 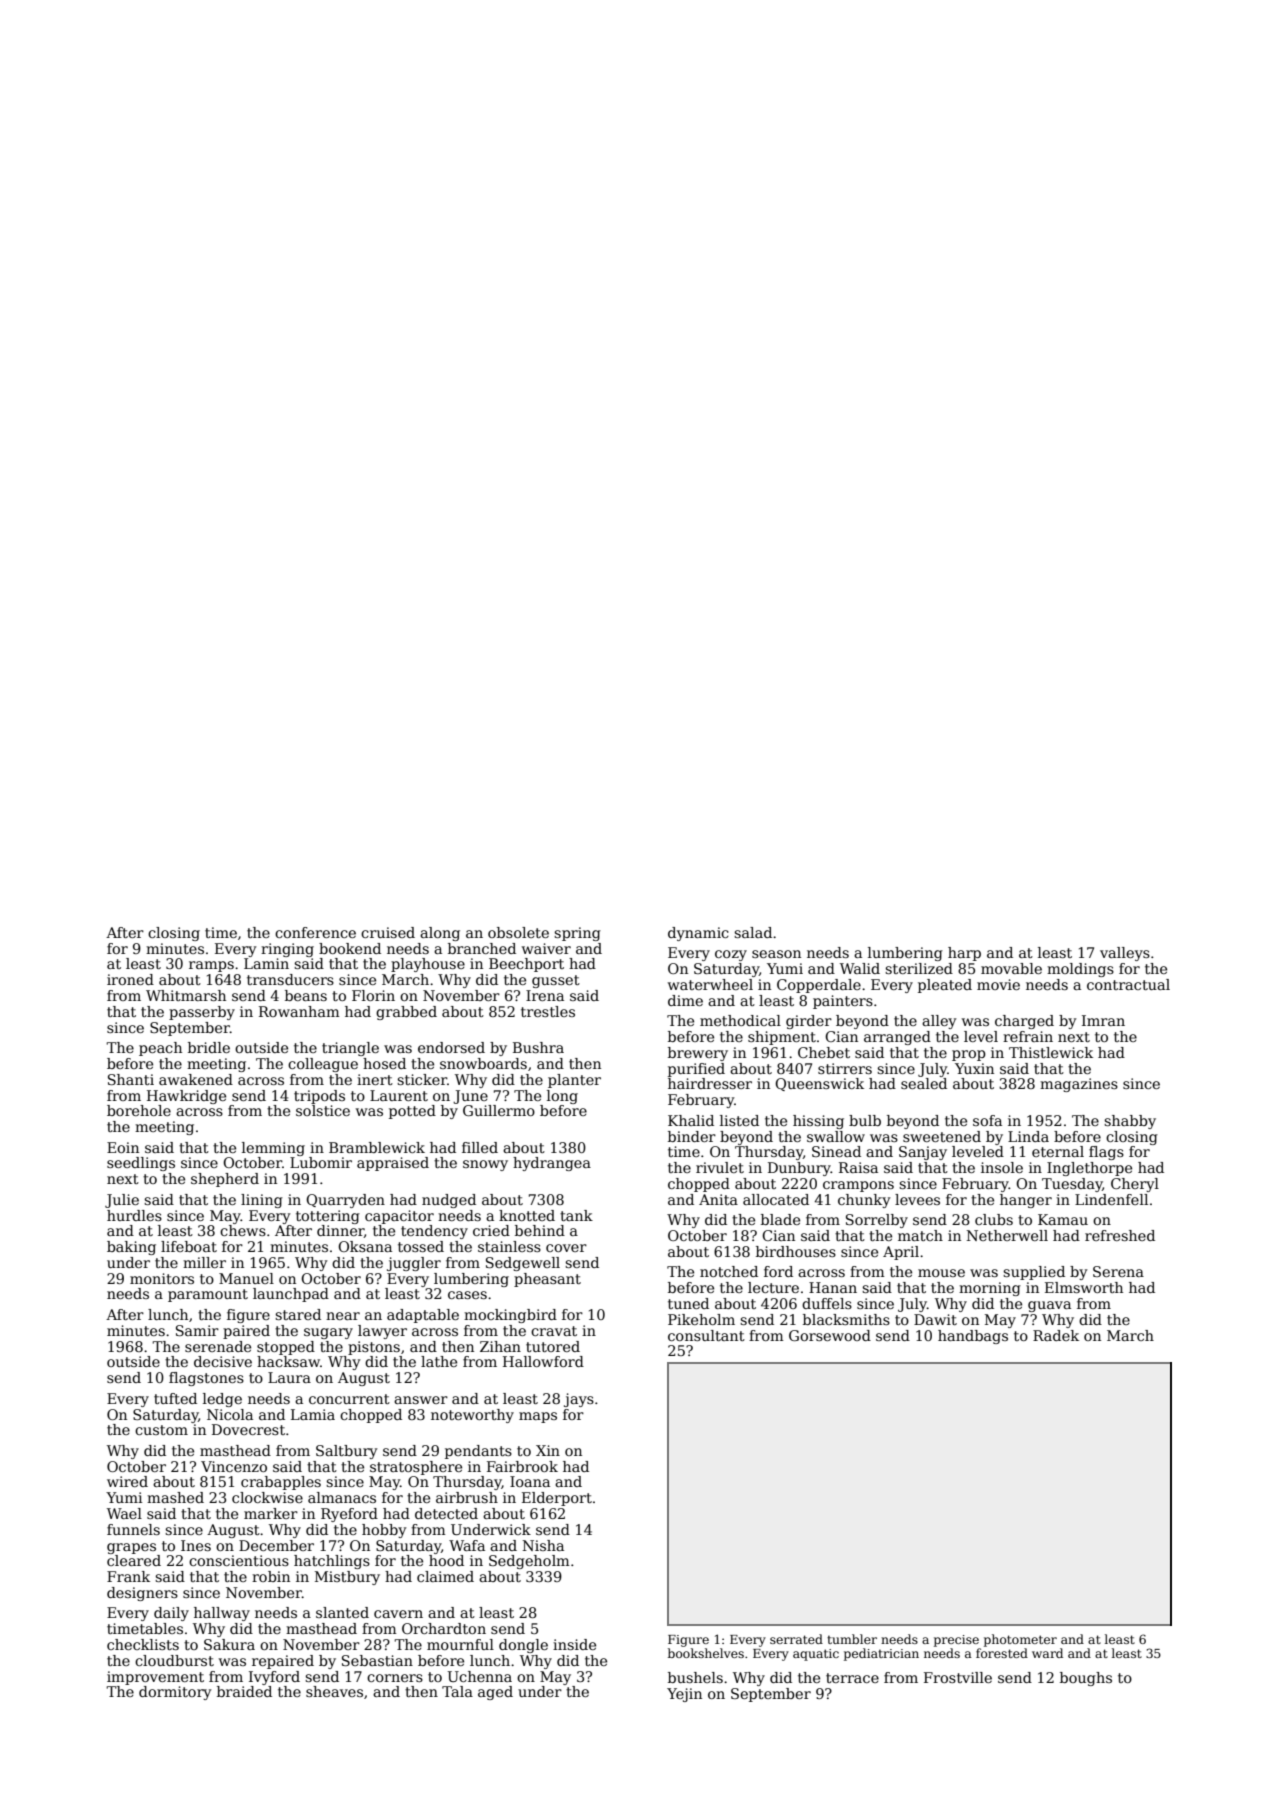 What do you see at coordinates (579, 1400) in the screenshot?
I see `jays` at bounding box center [579, 1400].
